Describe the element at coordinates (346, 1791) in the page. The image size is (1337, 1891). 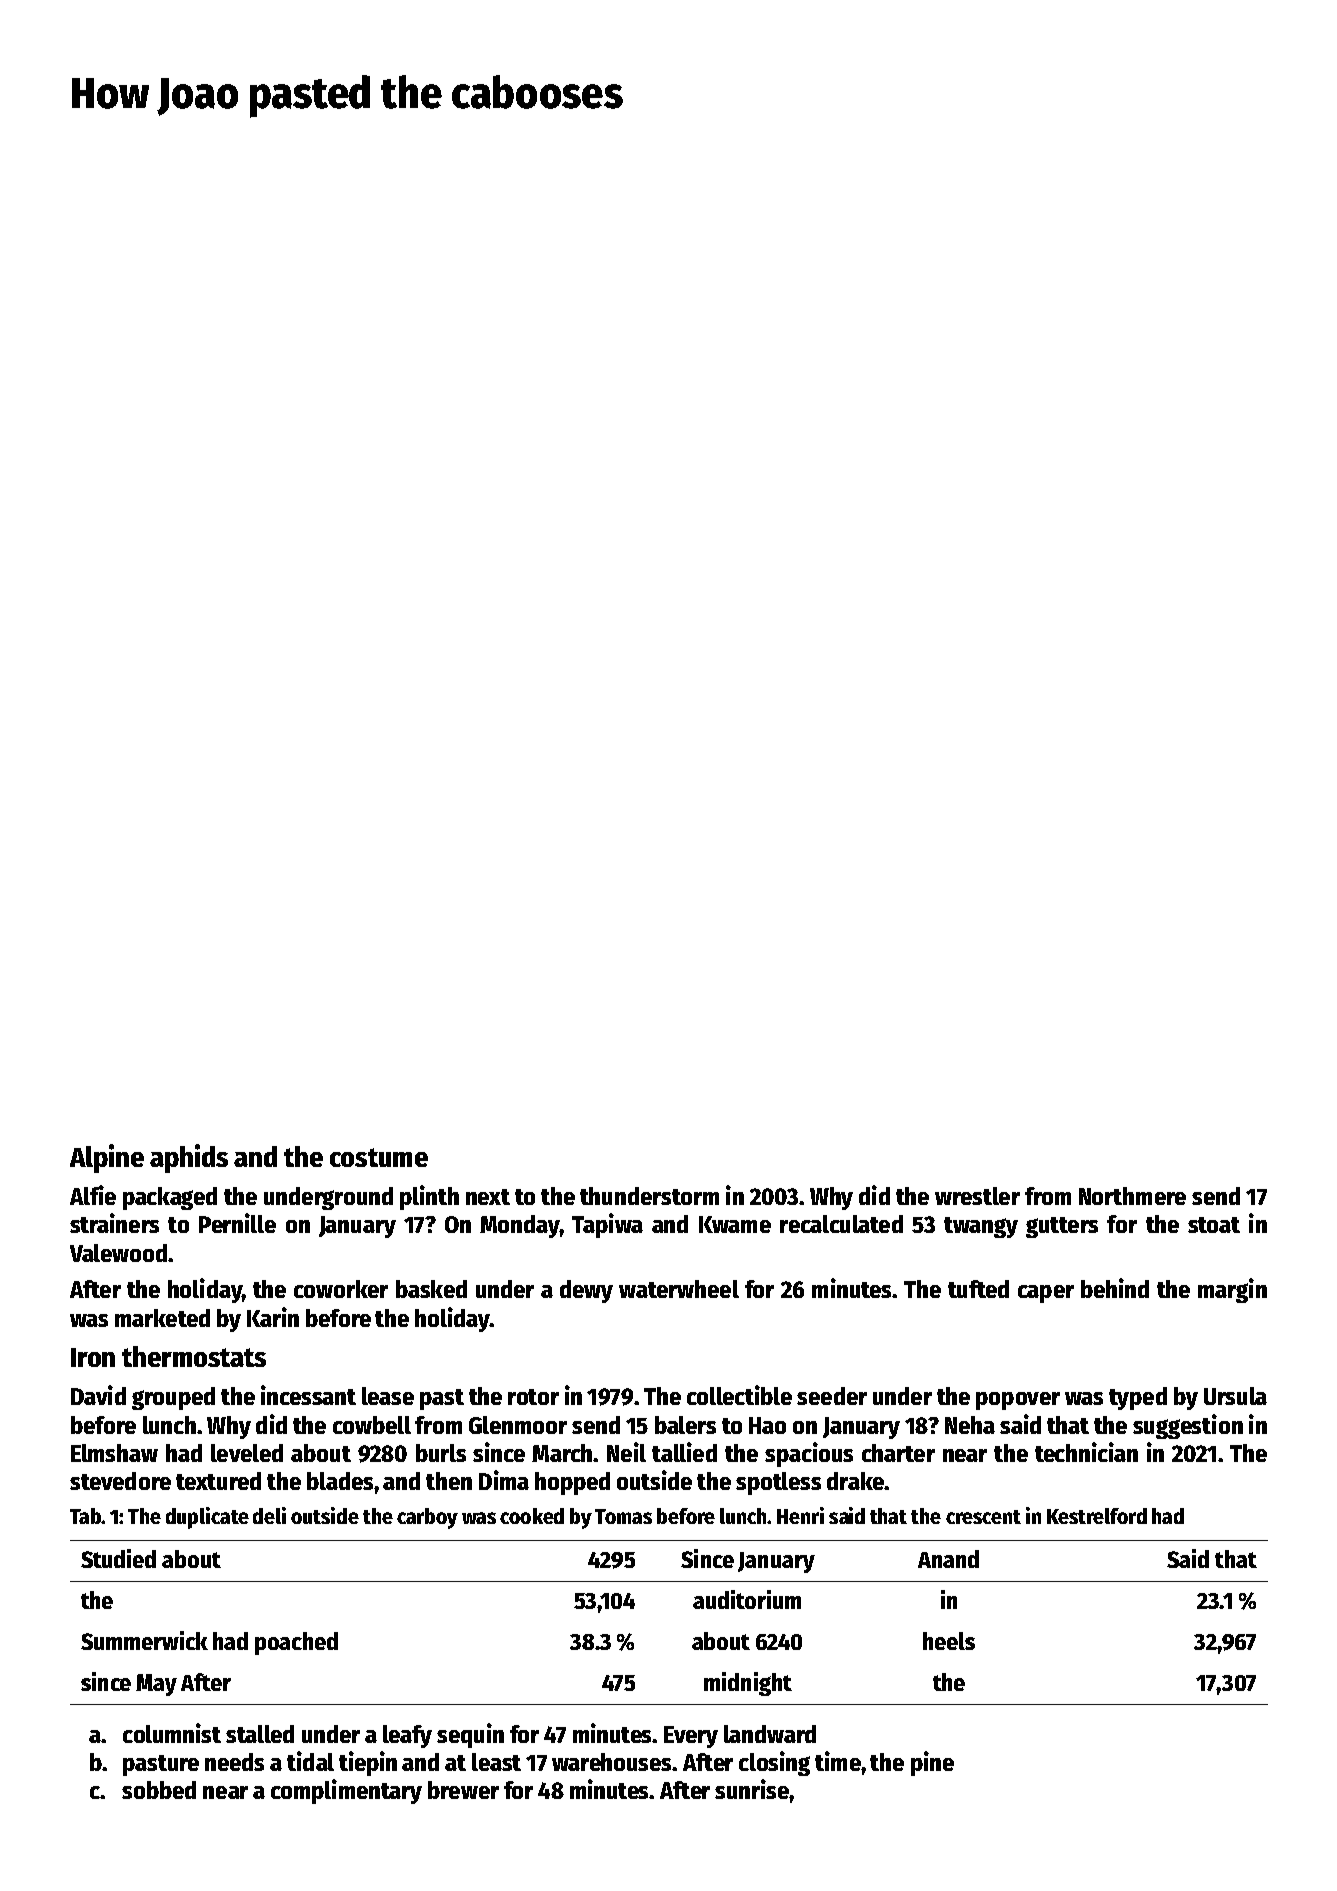
I see `complimentary` at that location.
